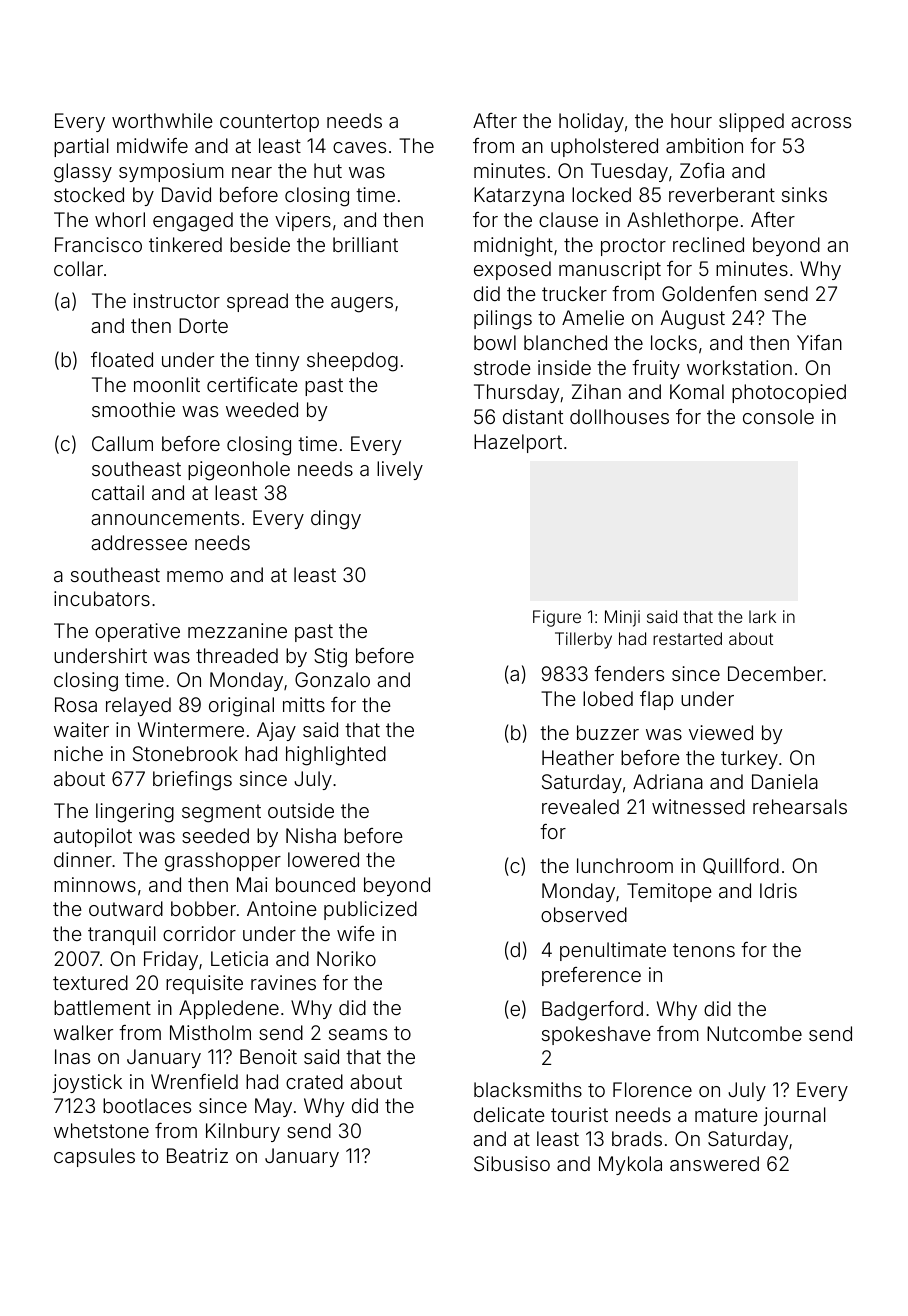 This screenshot has height=1316, width=908. I want to click on Callum, so click(122, 443).
